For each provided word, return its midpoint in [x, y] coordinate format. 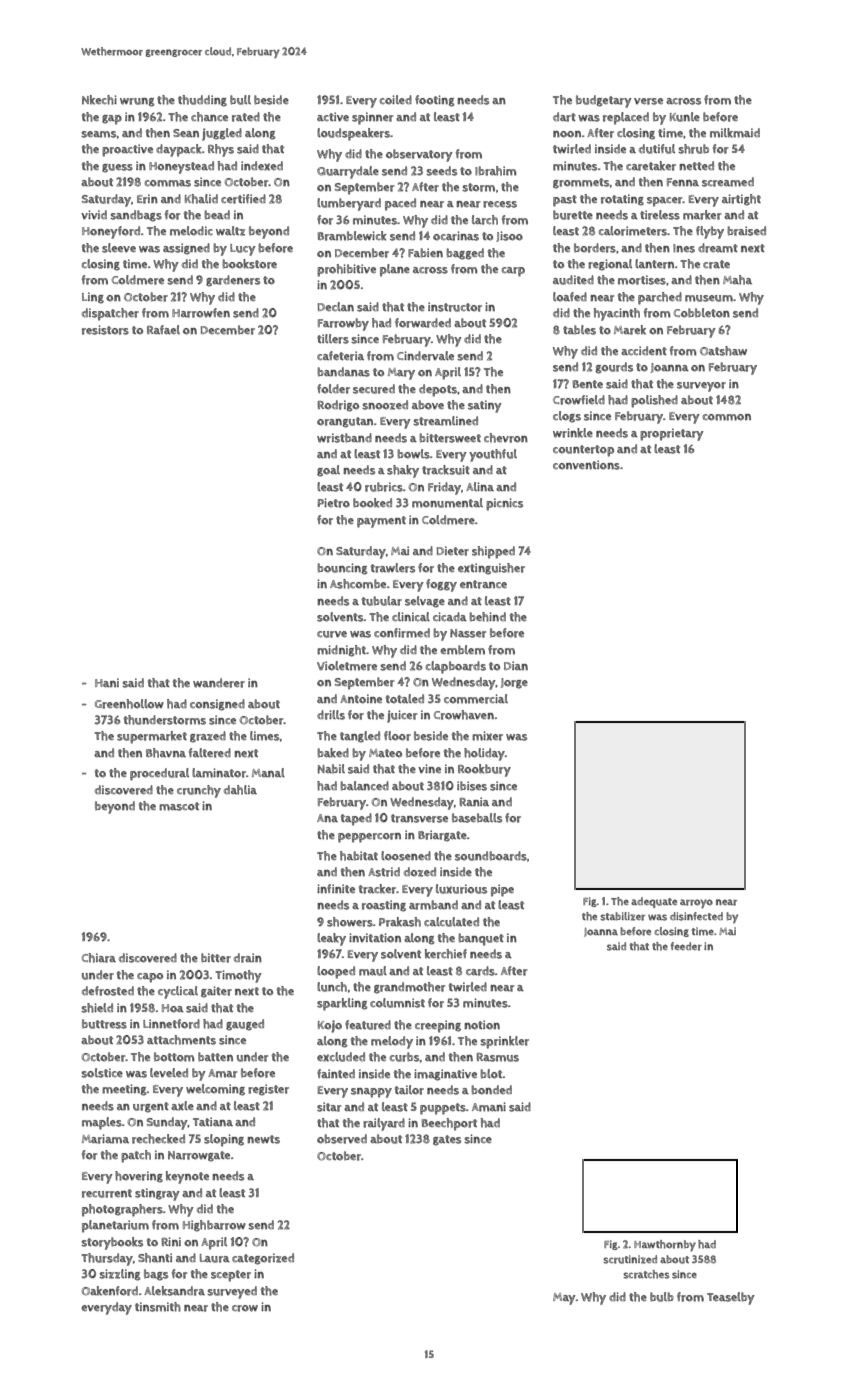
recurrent [107, 1193]
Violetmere [347, 666]
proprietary [672, 434]
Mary [401, 374]
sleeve [119, 248]
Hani [107, 682]
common [727, 417]
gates [447, 1140]
